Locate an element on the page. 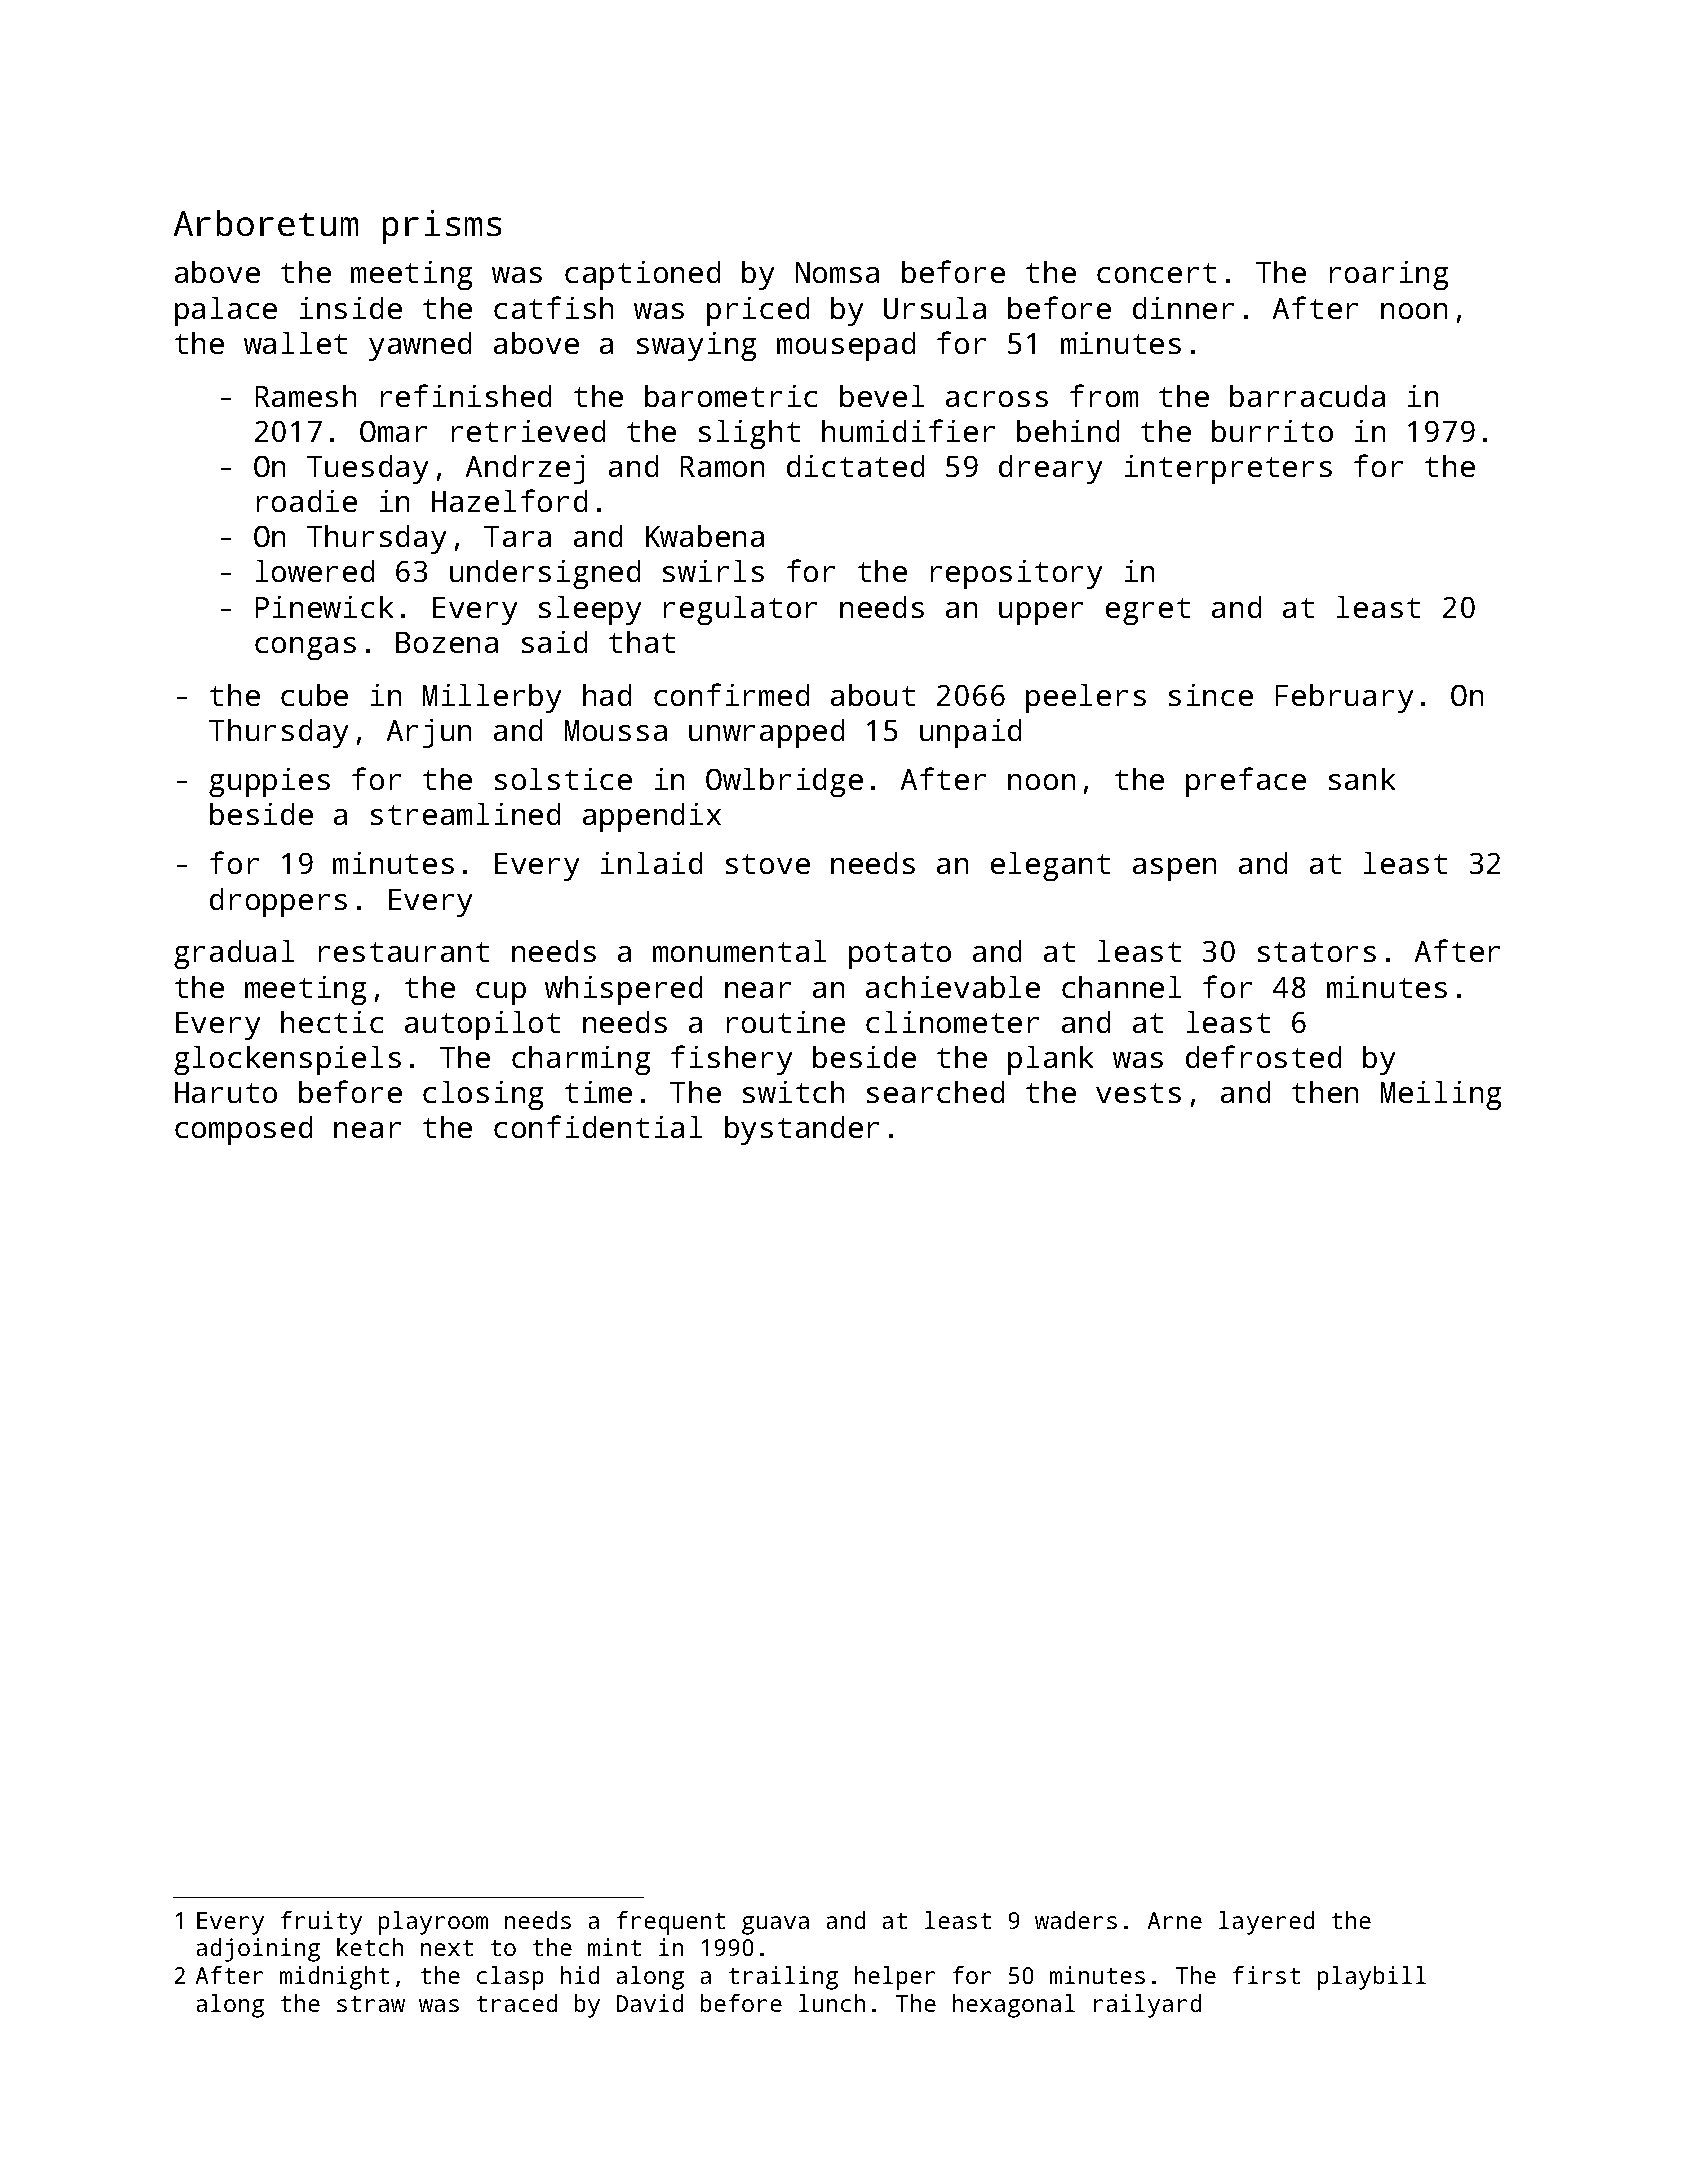 The image size is (1683, 2178). vests is located at coordinates (1138, 1093).
